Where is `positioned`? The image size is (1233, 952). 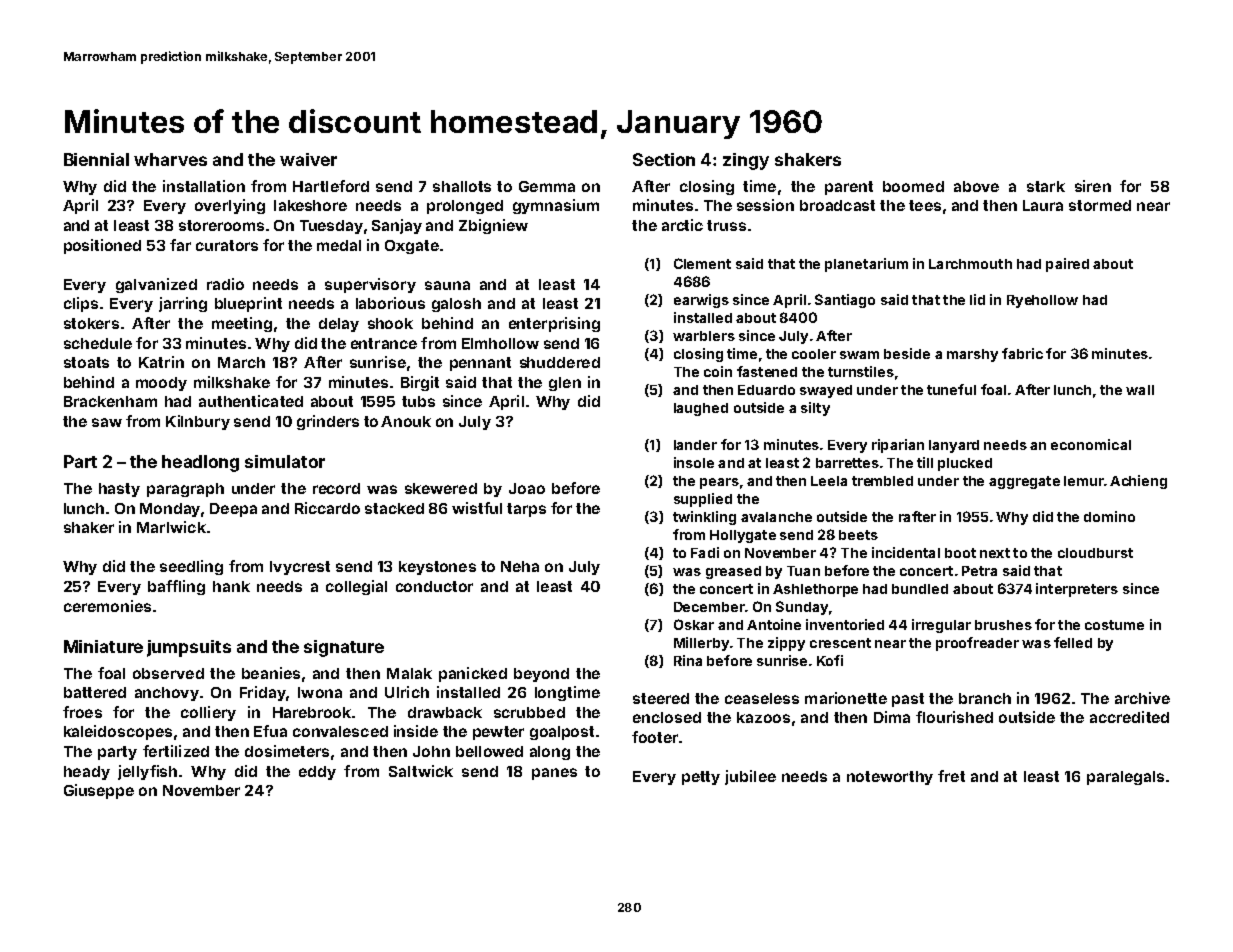
positioned is located at coordinates (102, 246).
